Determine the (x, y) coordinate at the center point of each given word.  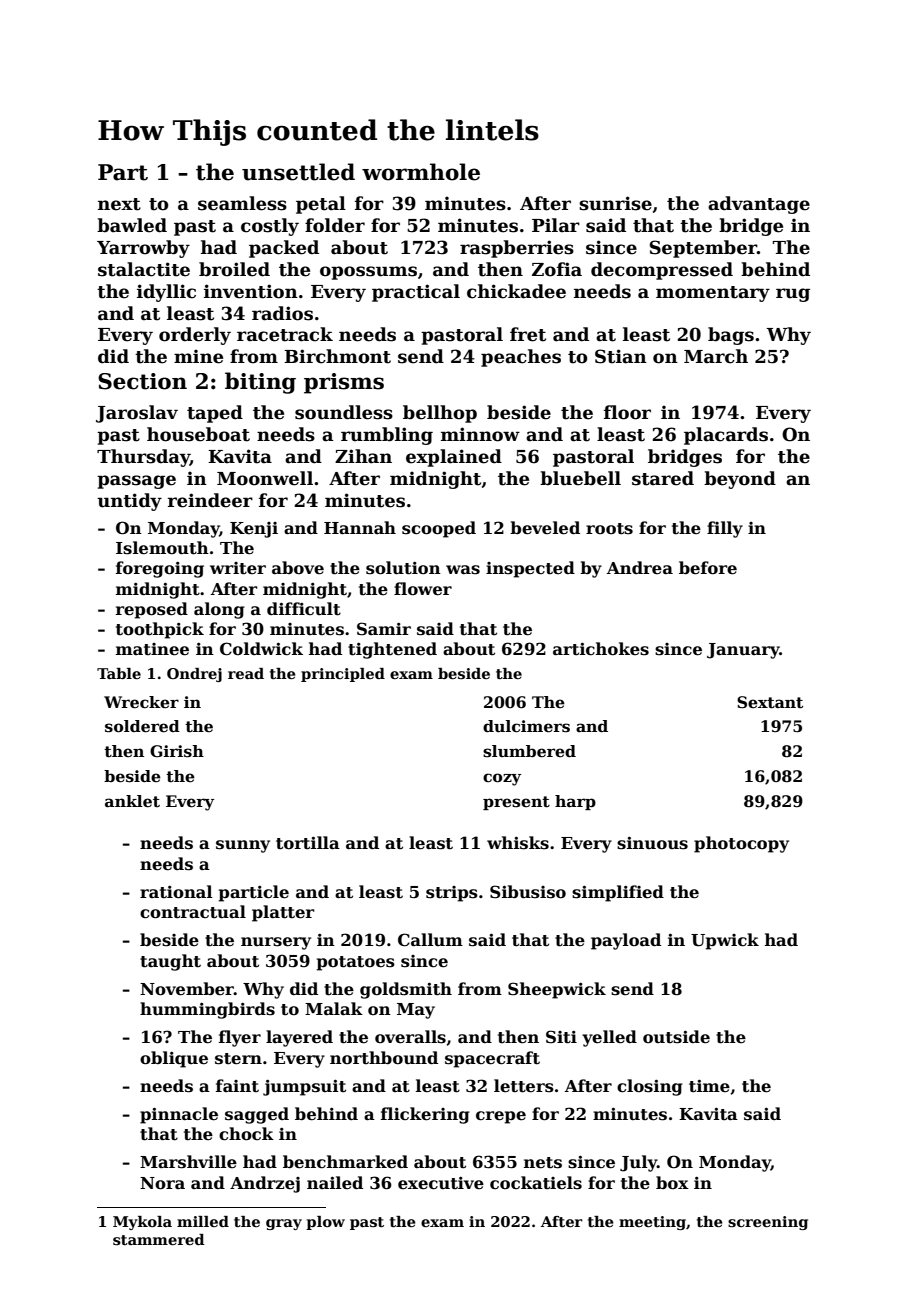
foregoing (160, 569)
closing (650, 1087)
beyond (740, 480)
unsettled (298, 172)
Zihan (363, 456)
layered (299, 1038)
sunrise (615, 203)
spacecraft (492, 1059)
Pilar (556, 225)
